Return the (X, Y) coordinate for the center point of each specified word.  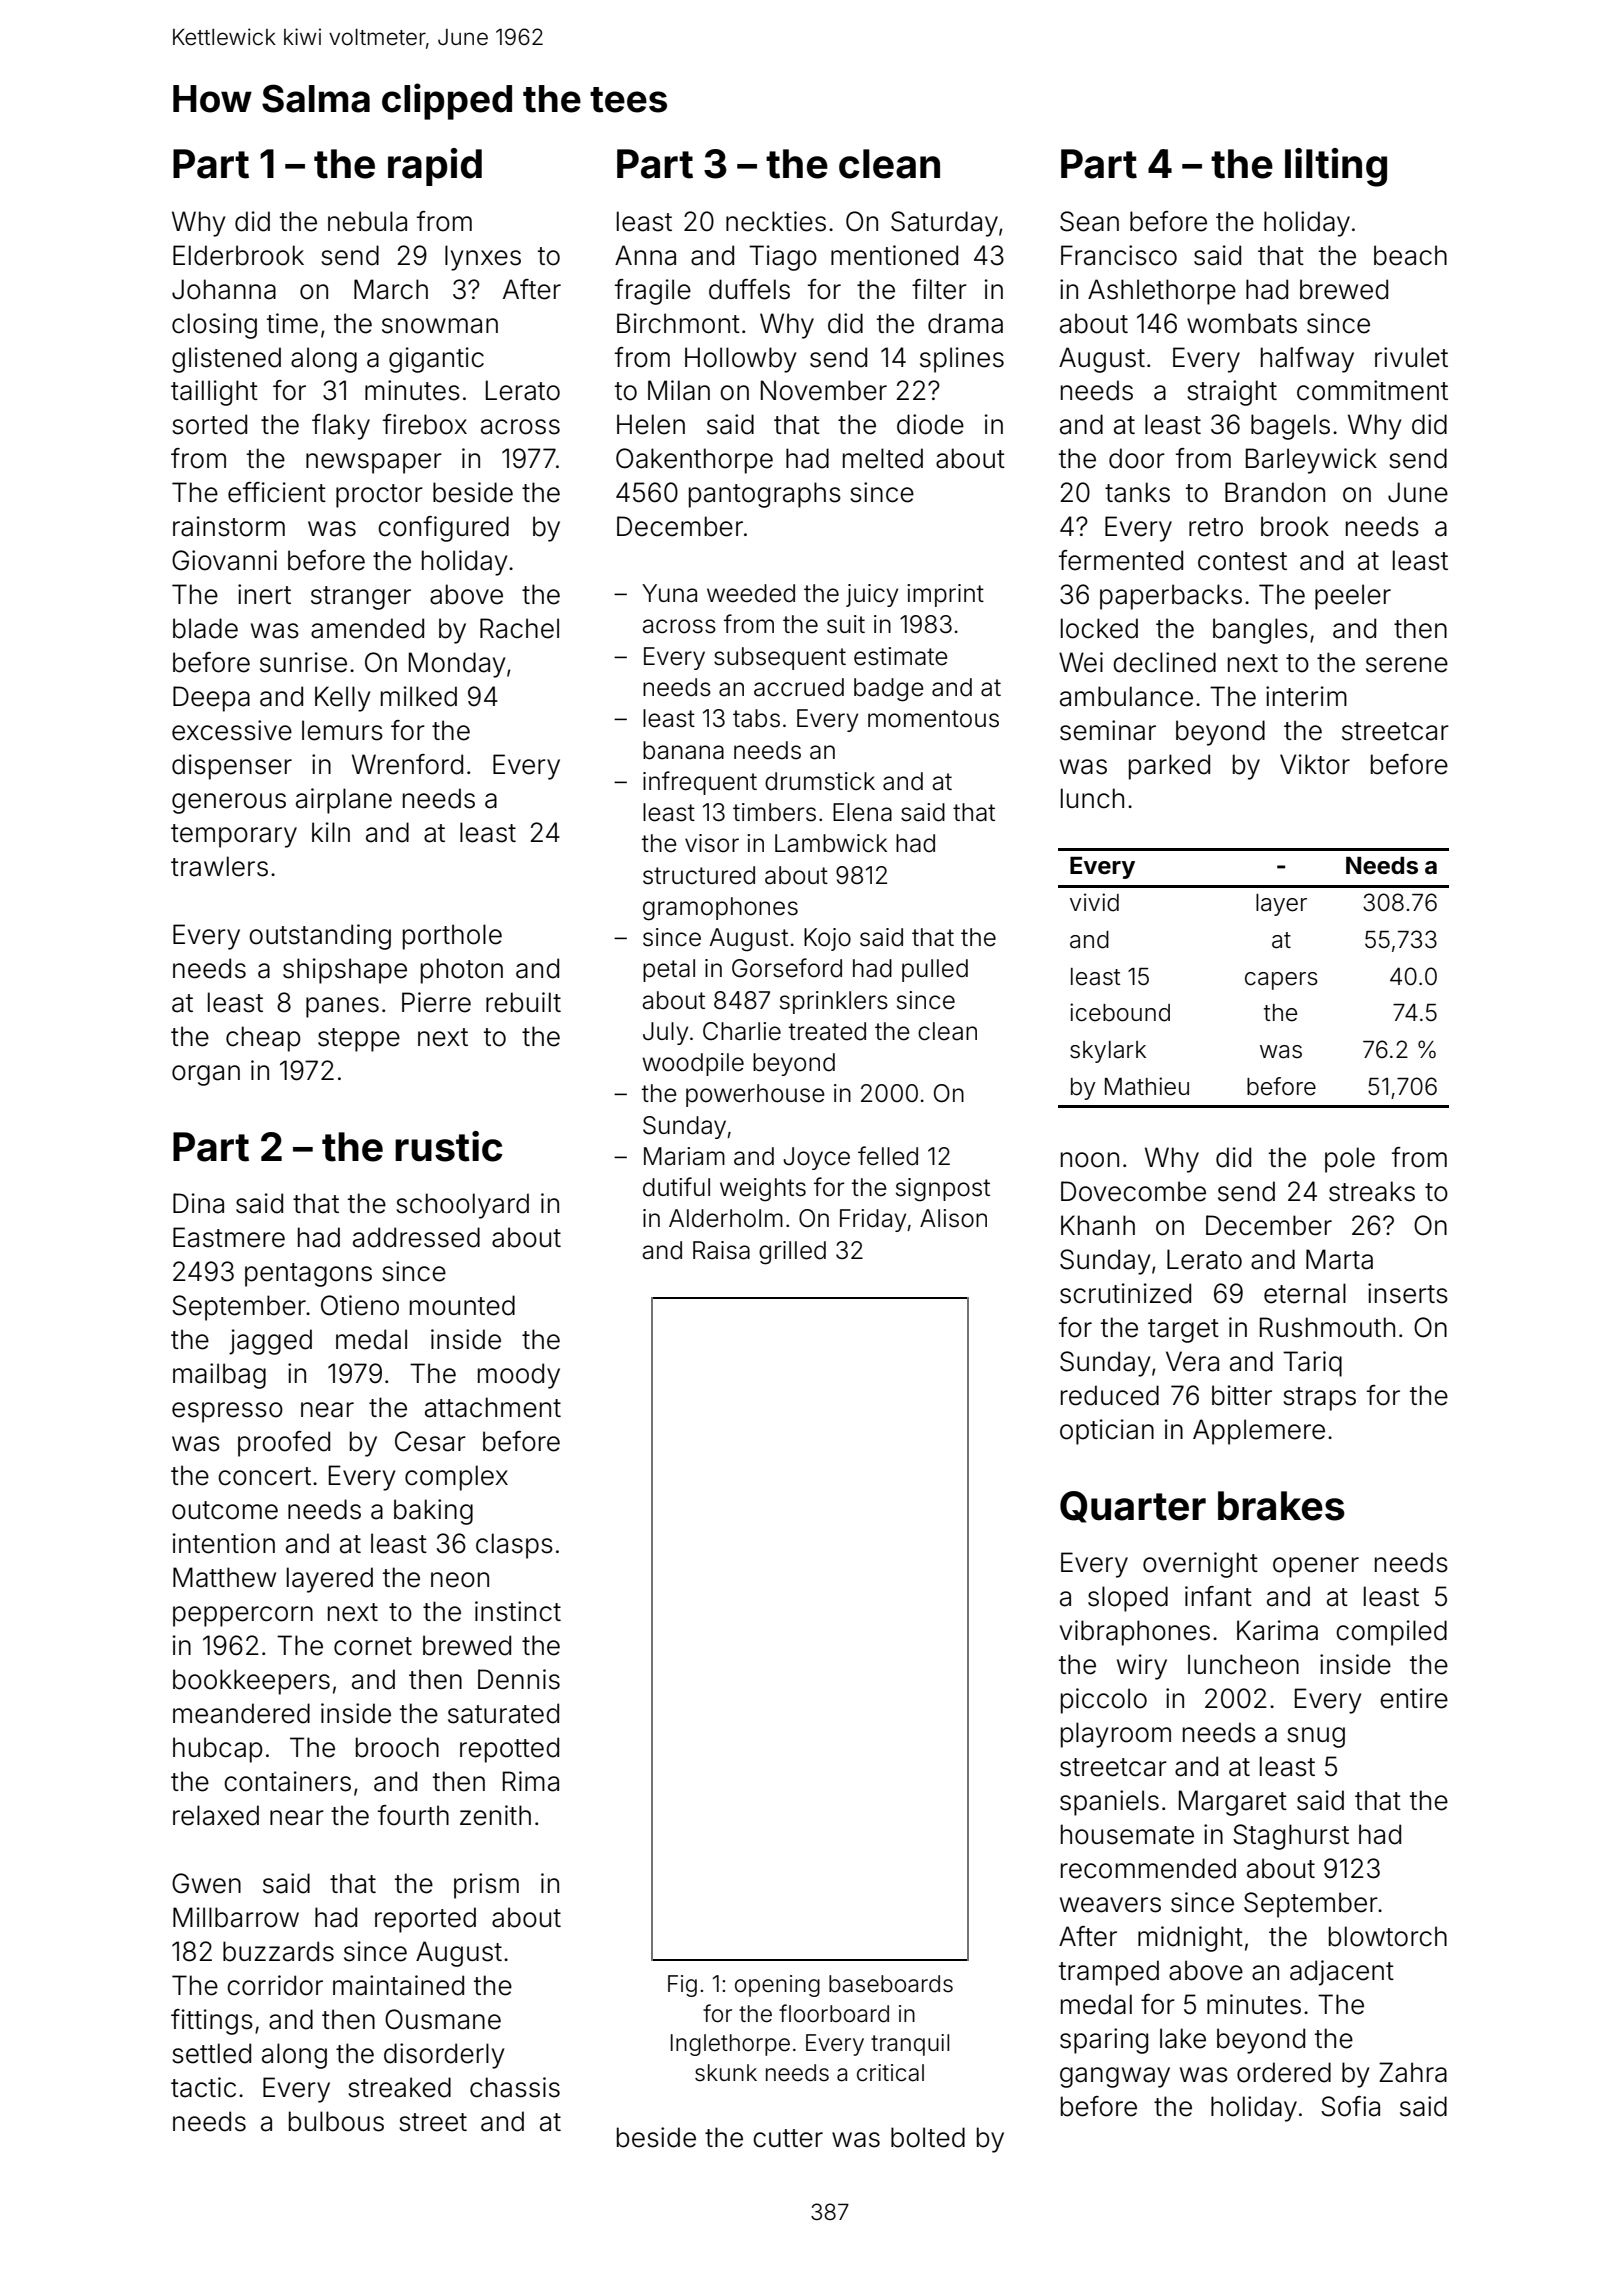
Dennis (519, 1679)
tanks (1137, 492)
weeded (751, 593)
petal (669, 970)
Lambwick (831, 843)
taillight (214, 393)
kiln (331, 832)
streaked (399, 2087)
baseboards (891, 1984)
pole (1350, 1160)
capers (1281, 981)
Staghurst (1291, 1837)
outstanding (320, 937)
